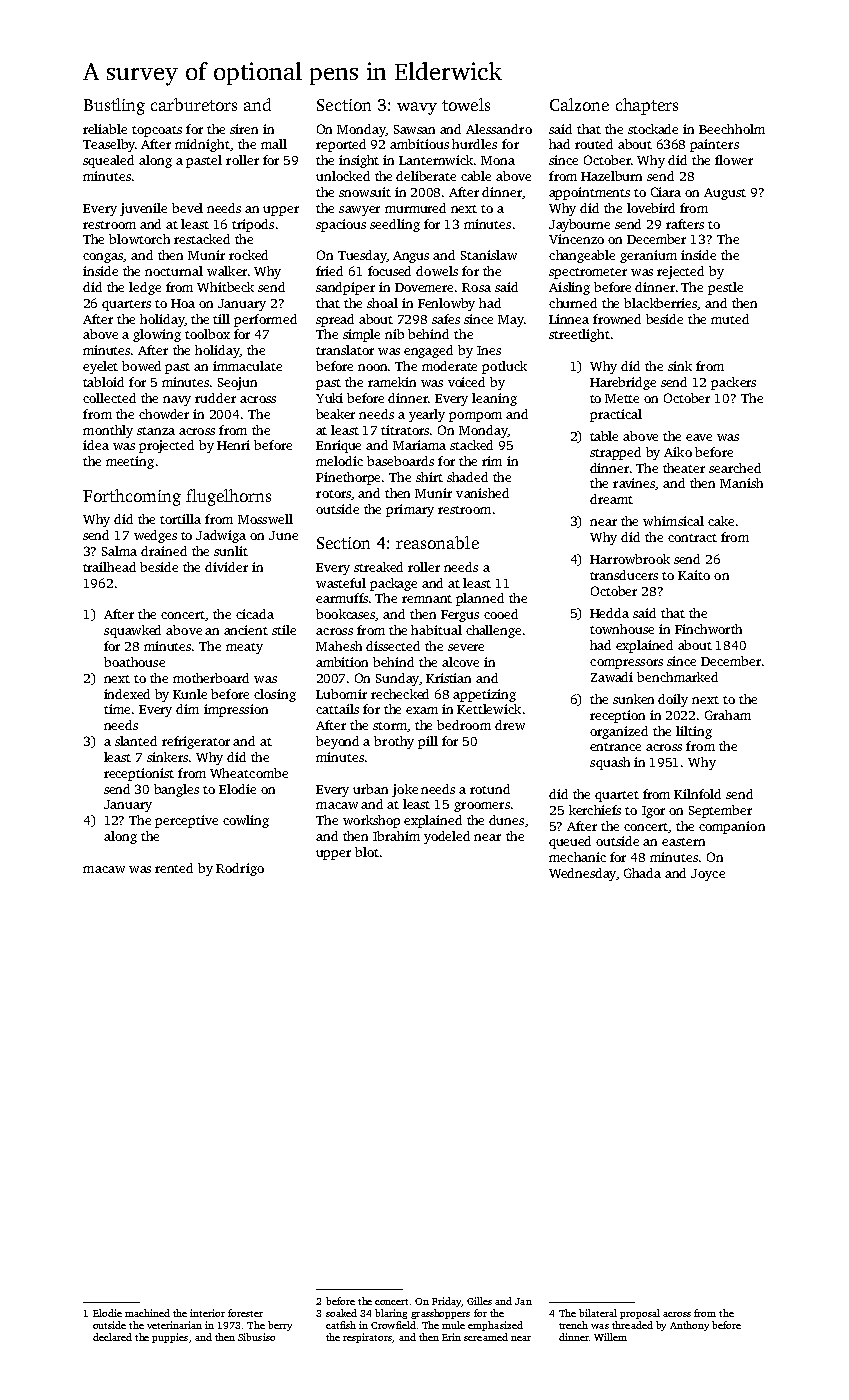  Describe the element at coordinates (732, 827) in the screenshot. I see `companion` at that location.
